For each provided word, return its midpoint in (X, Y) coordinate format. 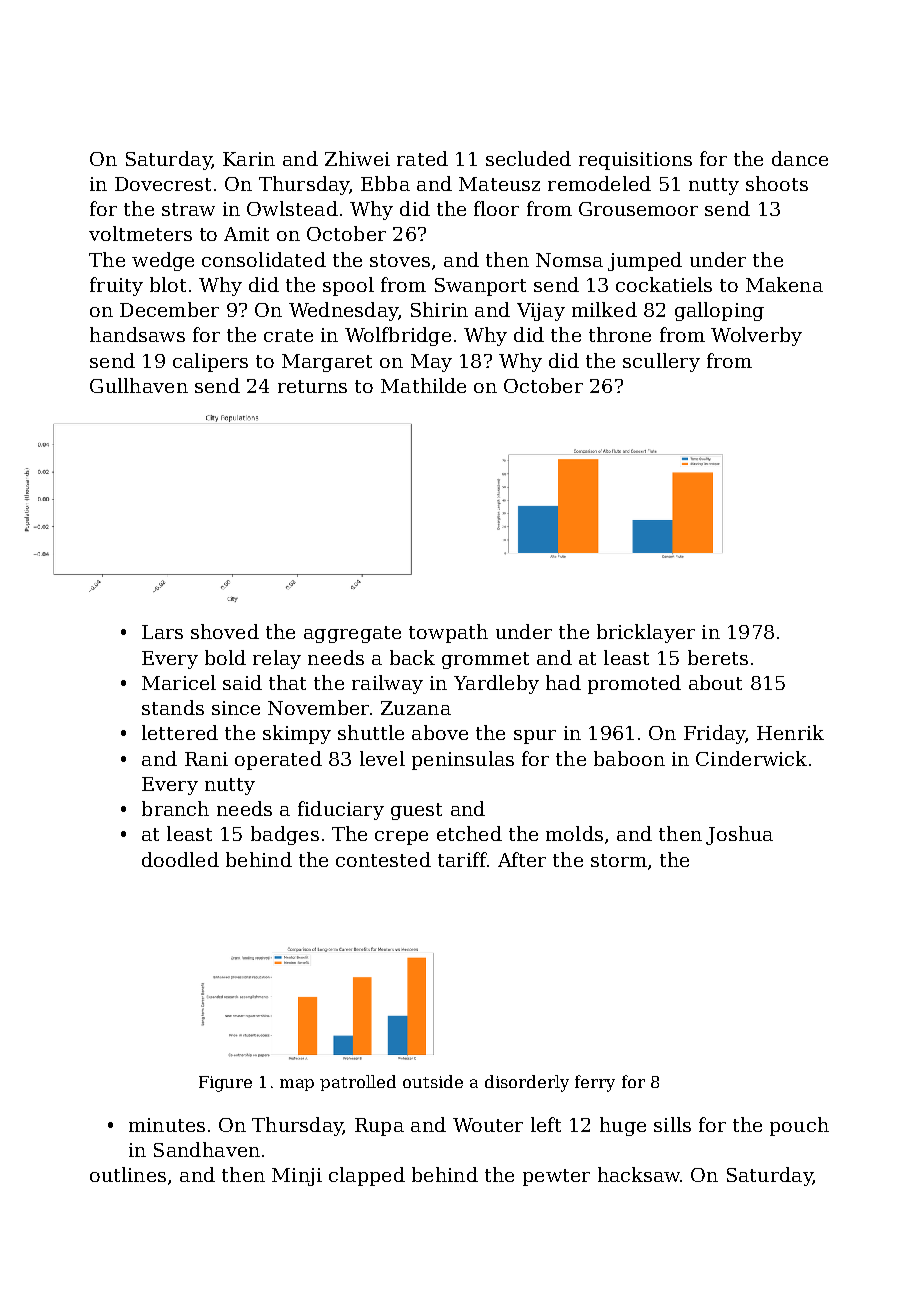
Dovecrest (163, 184)
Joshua (739, 835)
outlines (128, 1174)
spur (535, 737)
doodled (180, 859)
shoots (777, 183)
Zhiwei (357, 158)
